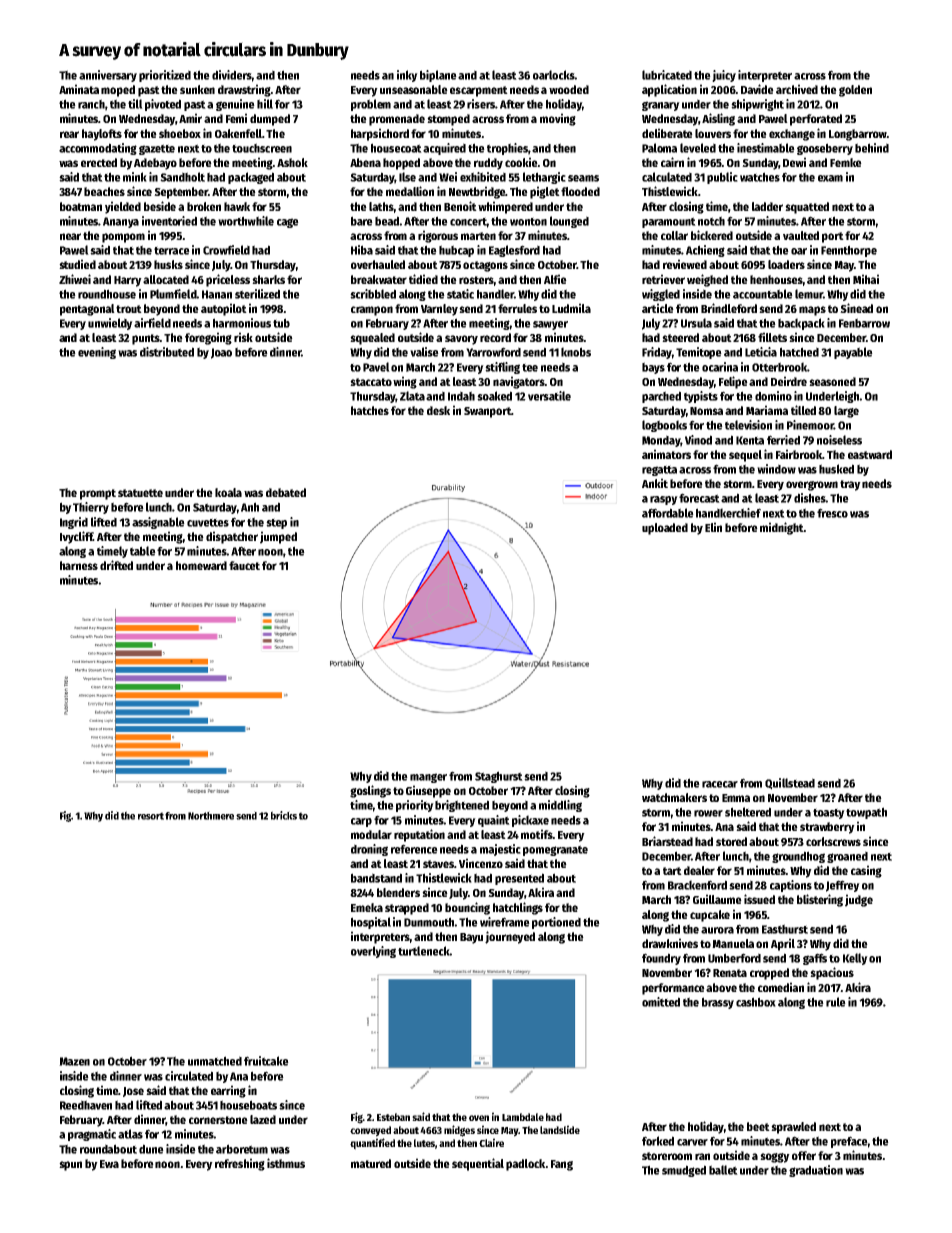 Image resolution: width=952 pixels, height=1233 pixels. Describe the element at coordinates (781, 528) in the screenshot. I see `midnight` at that location.
